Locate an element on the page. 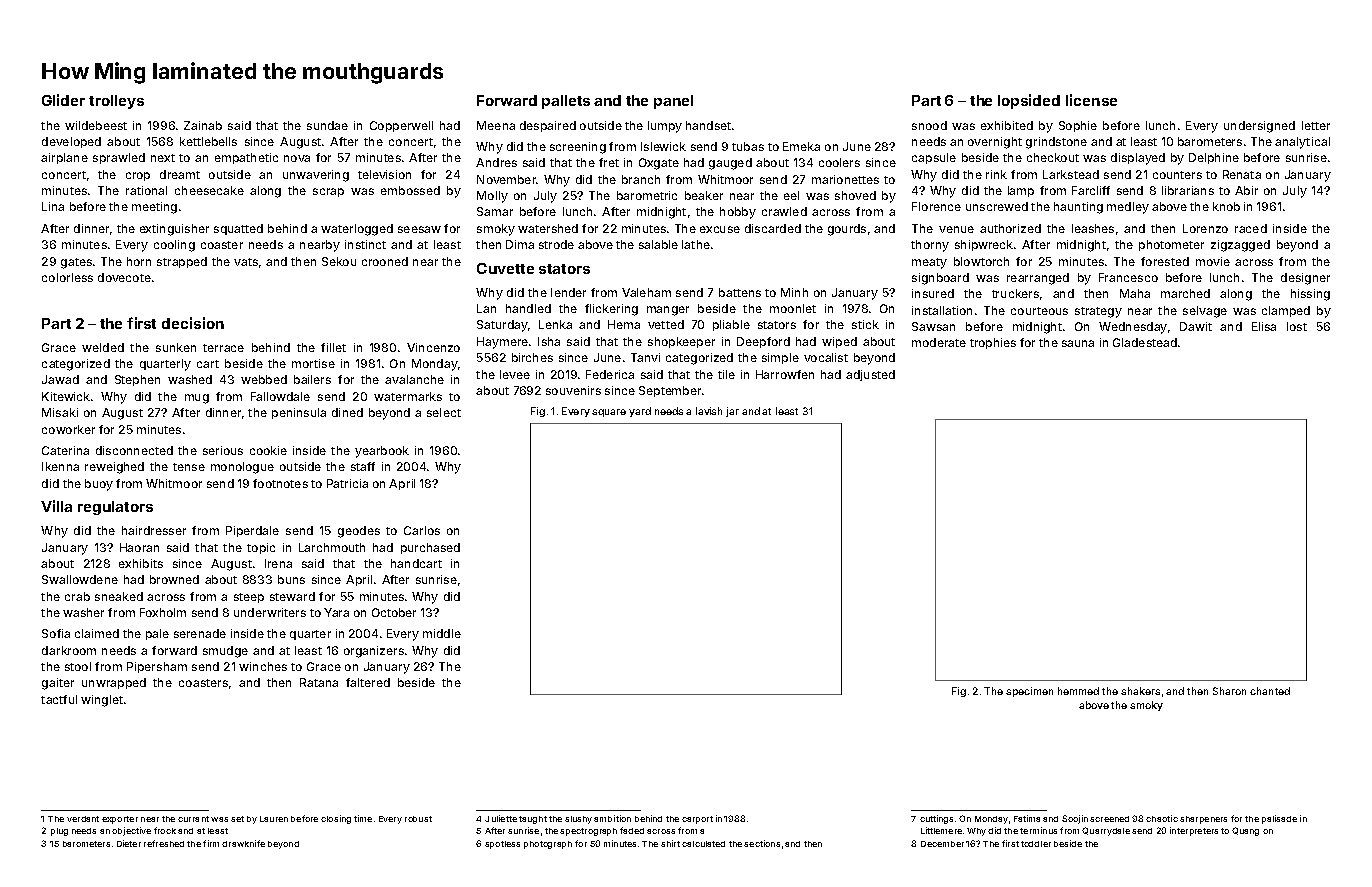  raced is located at coordinates (1251, 228).
